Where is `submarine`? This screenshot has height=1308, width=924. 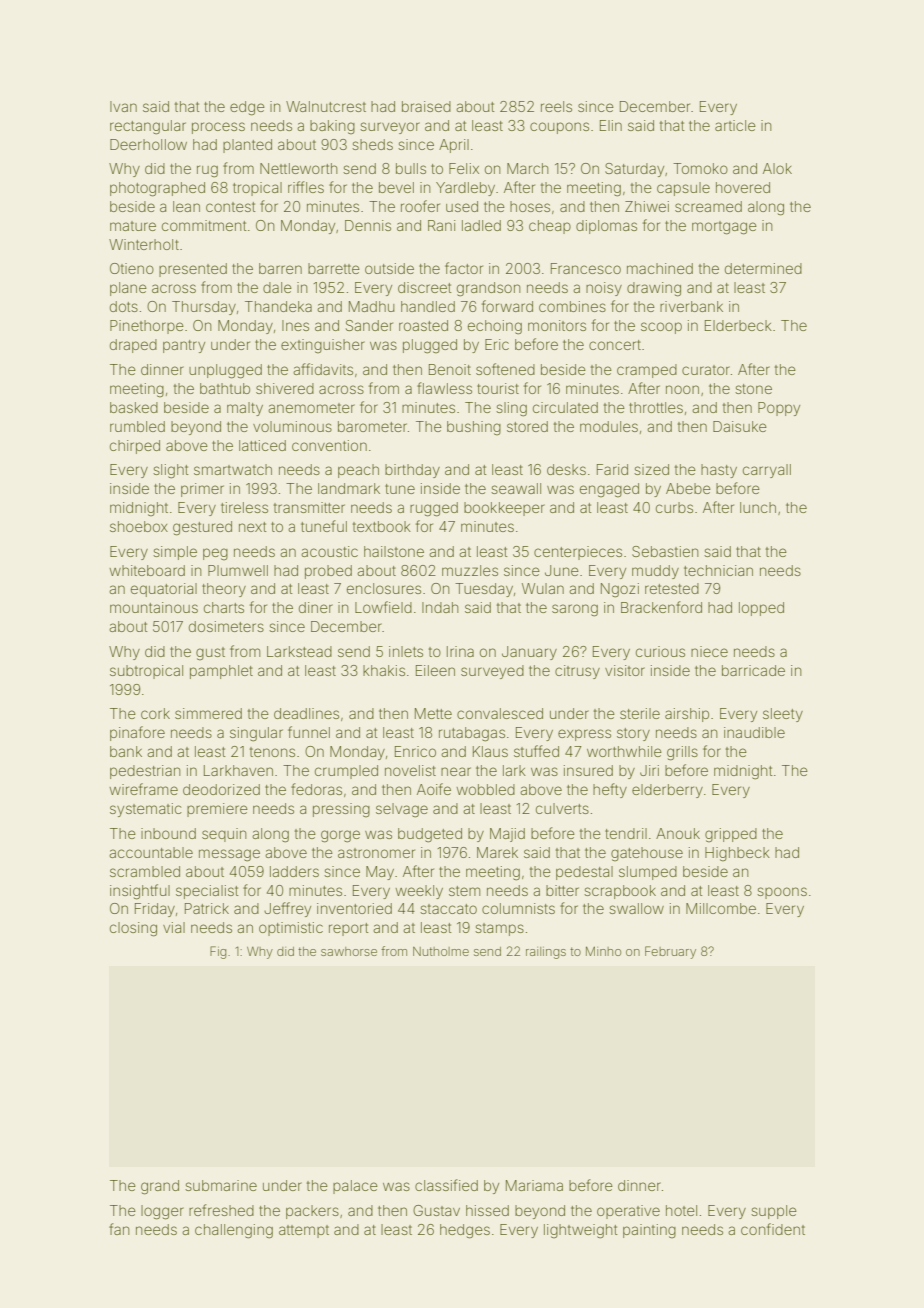 submarine is located at coordinates (221, 1185).
